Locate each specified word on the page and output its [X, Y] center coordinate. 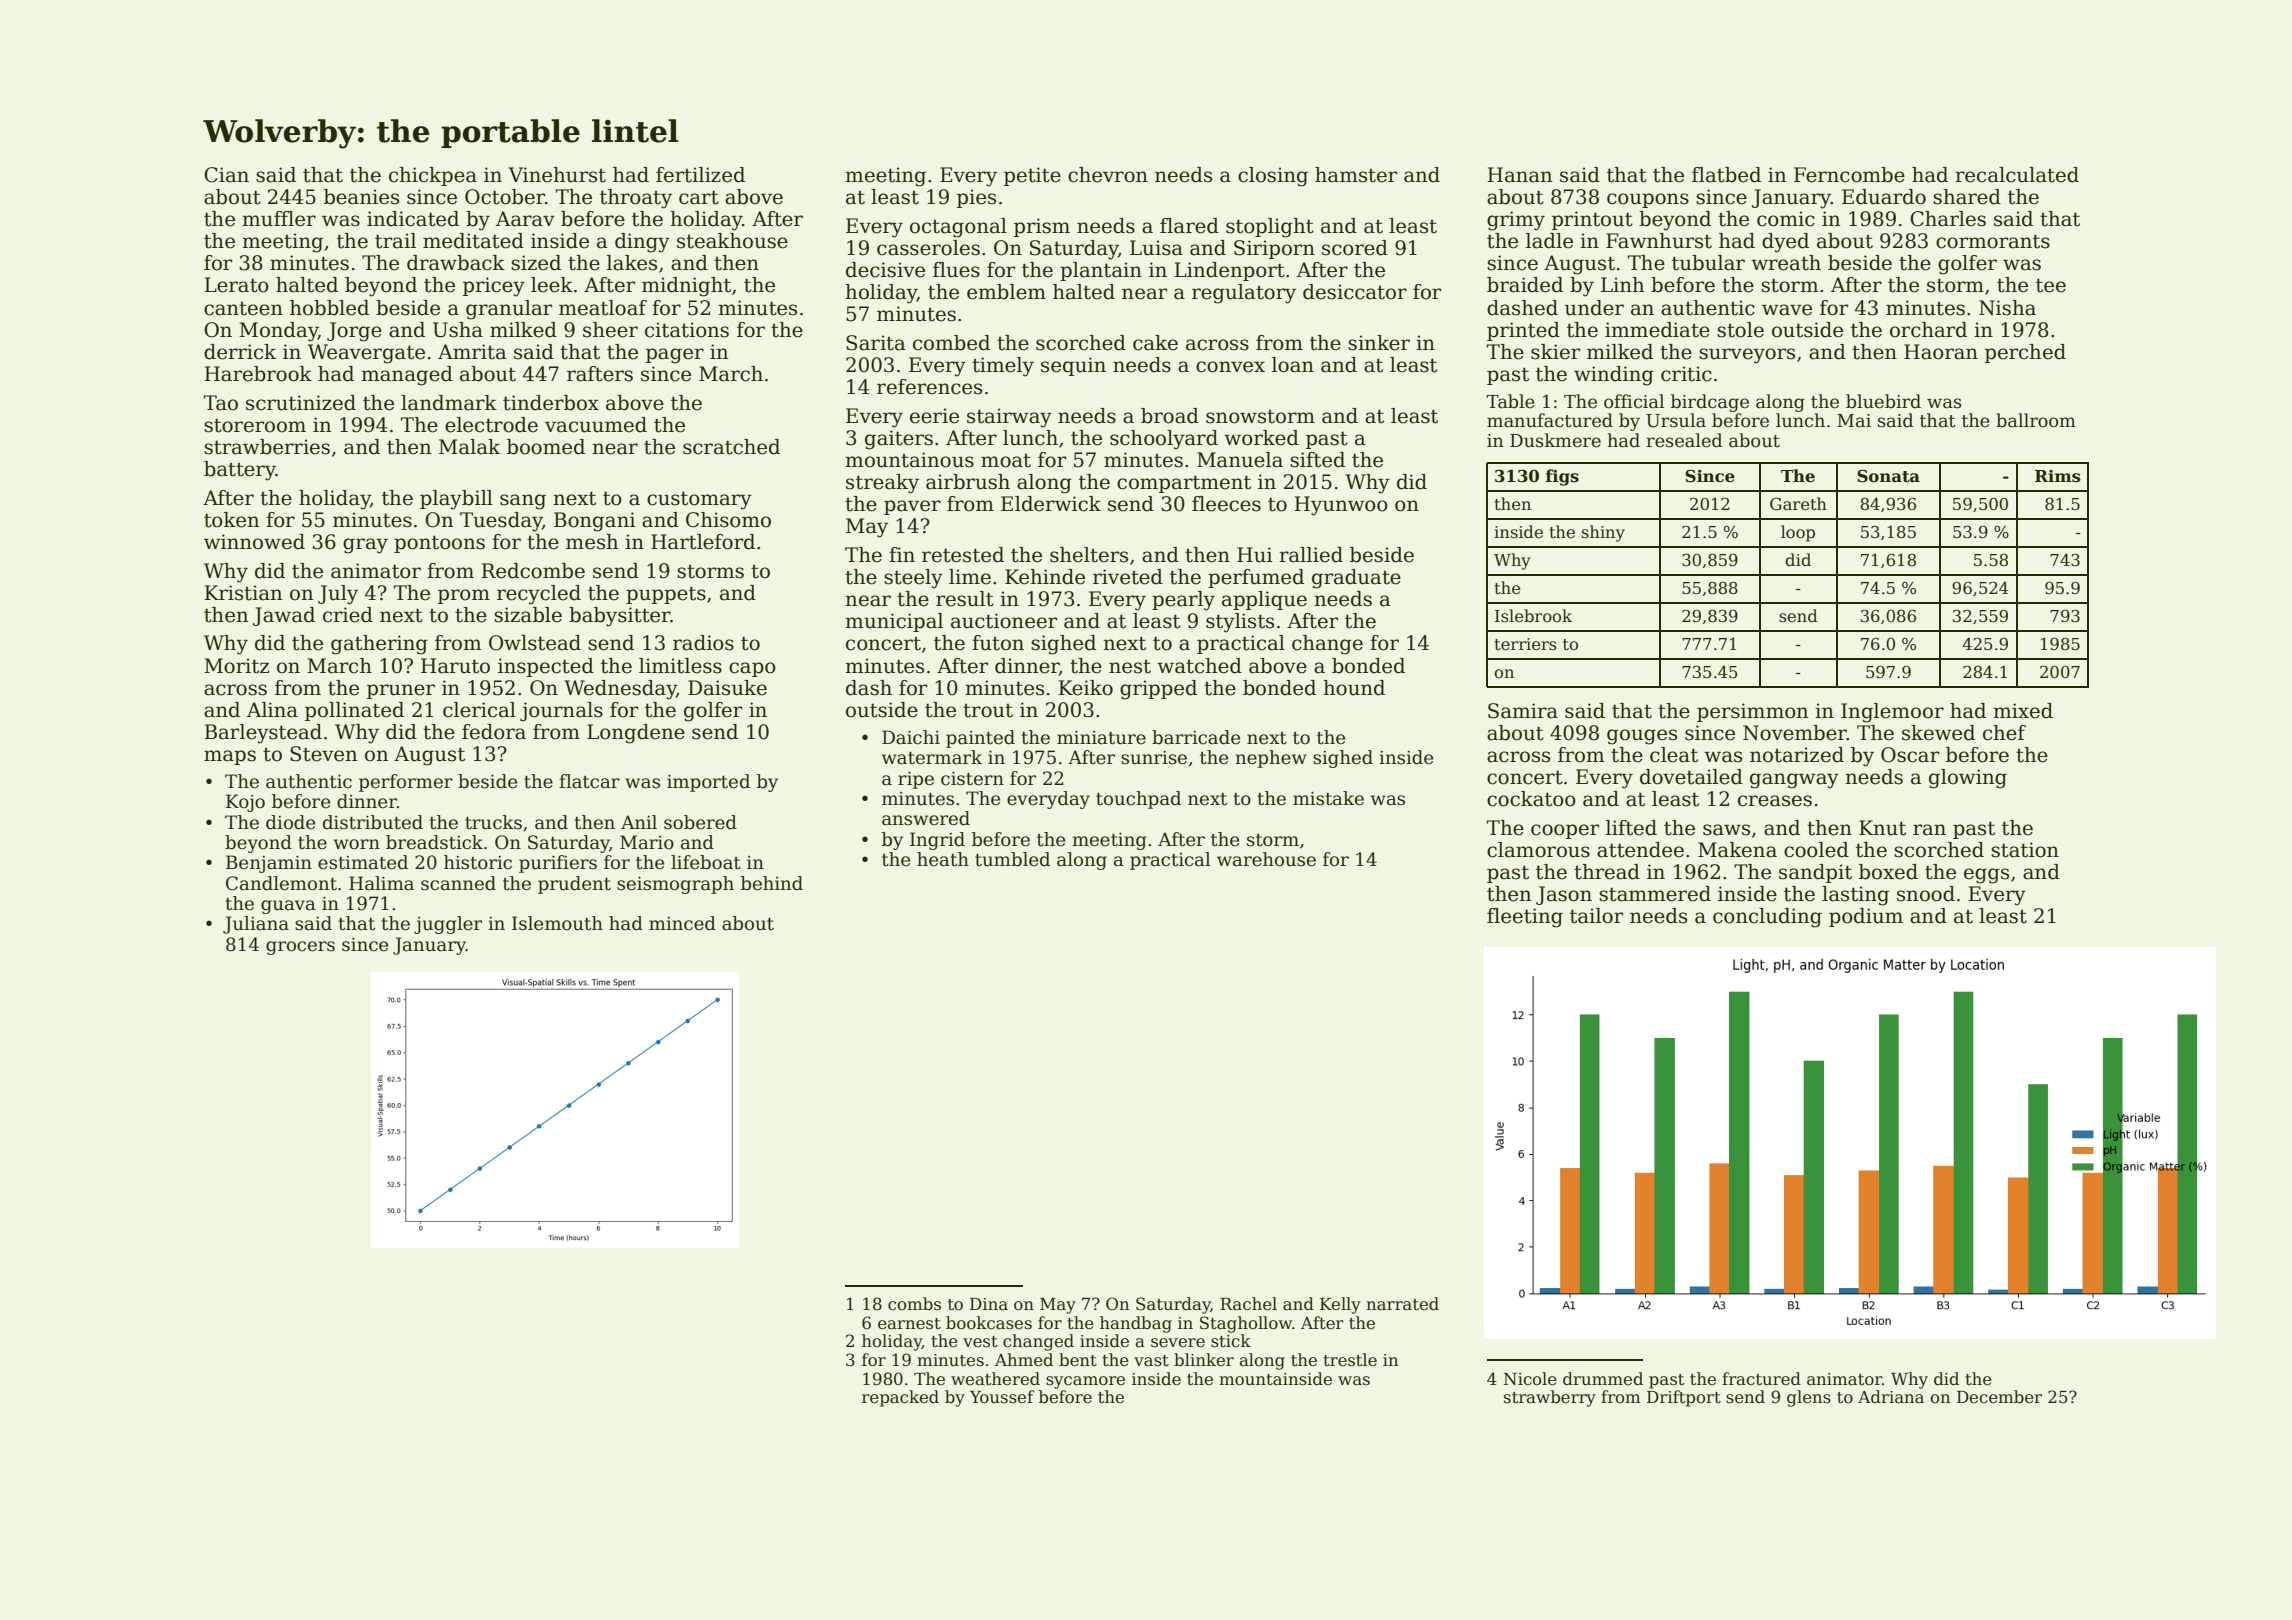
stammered [1655, 894]
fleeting [1525, 918]
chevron [1108, 175]
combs [914, 1304]
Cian [226, 175]
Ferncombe [1849, 175]
